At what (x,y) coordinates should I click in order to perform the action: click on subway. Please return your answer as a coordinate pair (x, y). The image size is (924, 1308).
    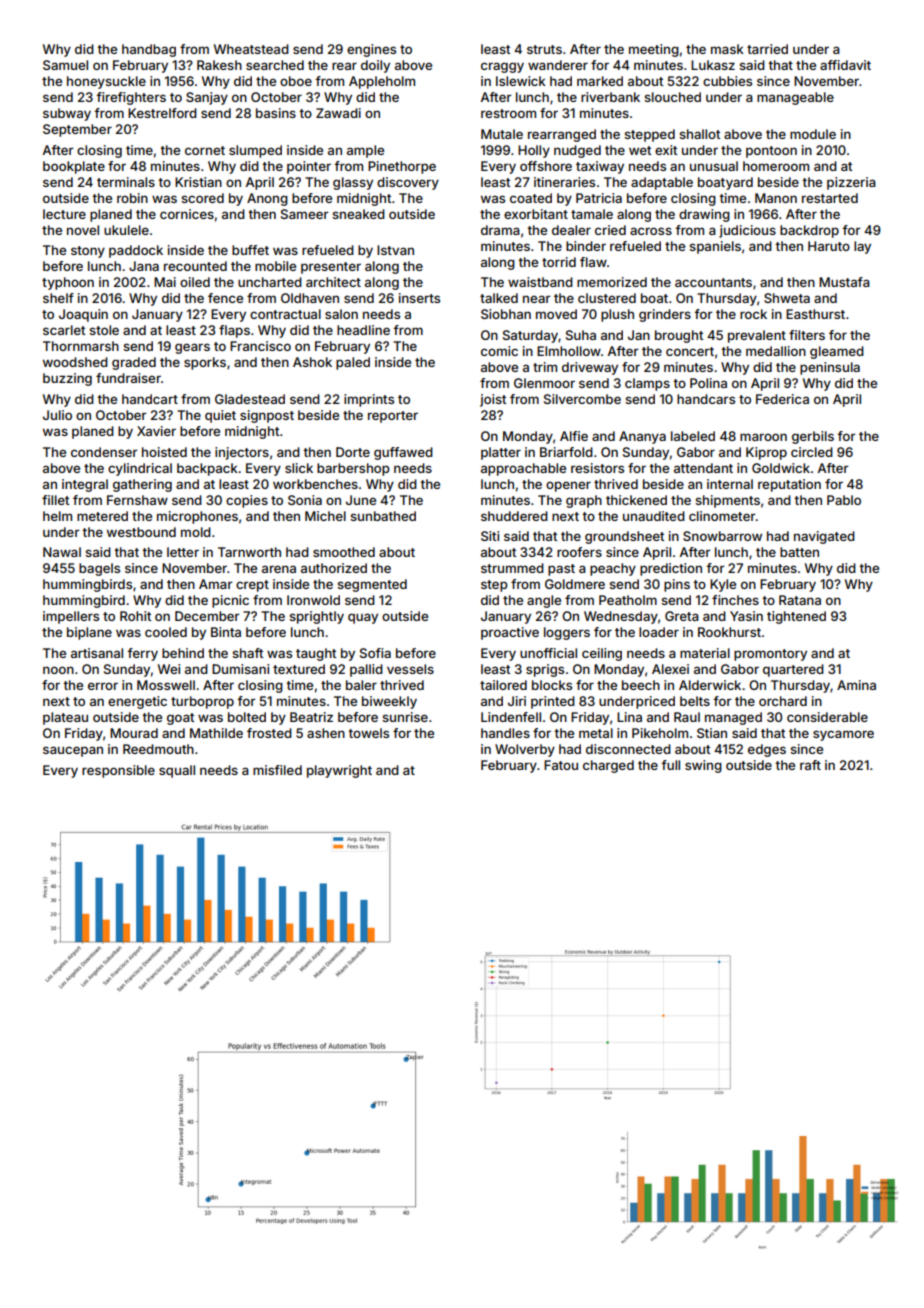
    Looking at the image, I should click on (67, 114).
